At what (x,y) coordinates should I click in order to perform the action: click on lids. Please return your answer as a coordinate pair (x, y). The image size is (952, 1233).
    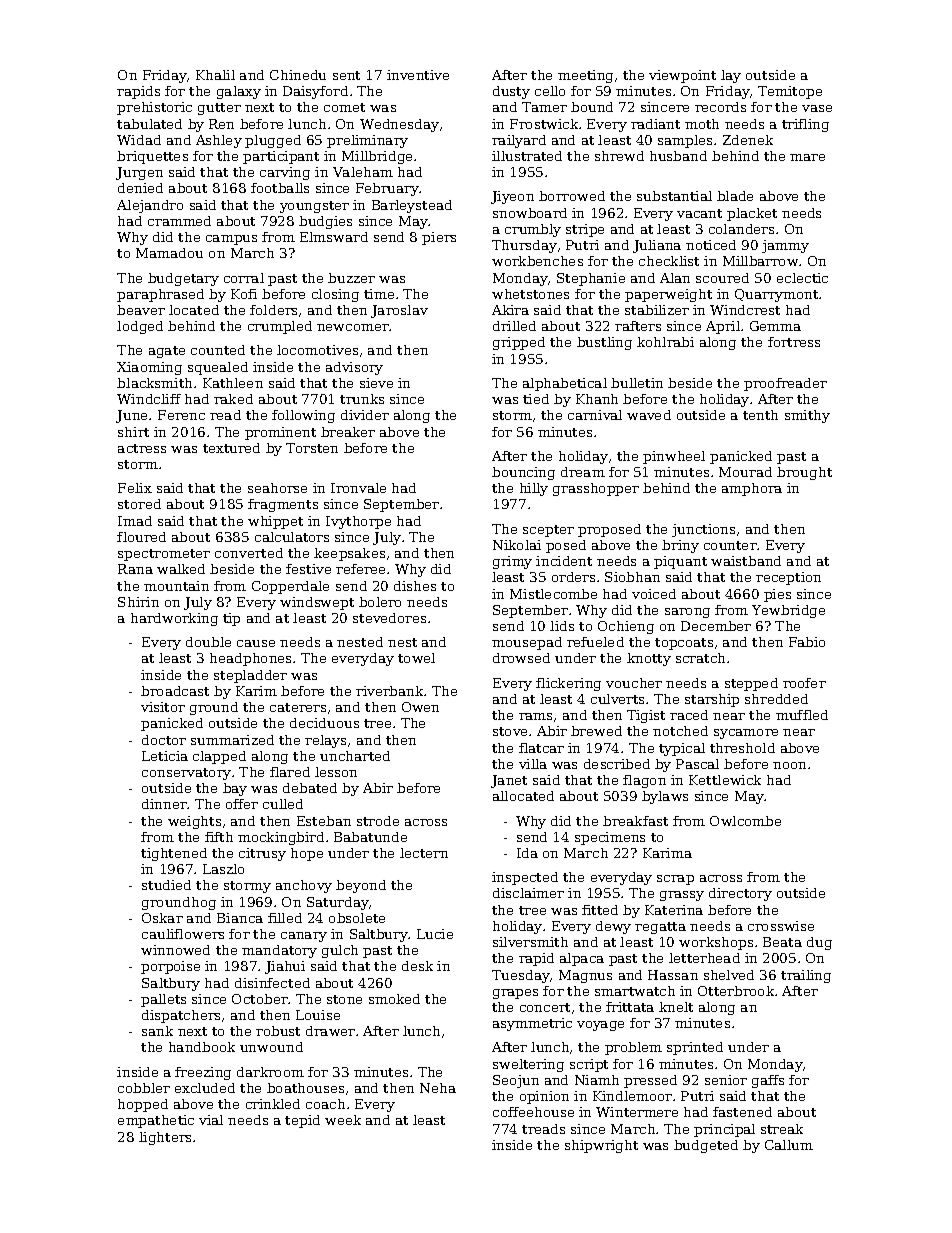
    Looking at the image, I should click on (562, 626).
